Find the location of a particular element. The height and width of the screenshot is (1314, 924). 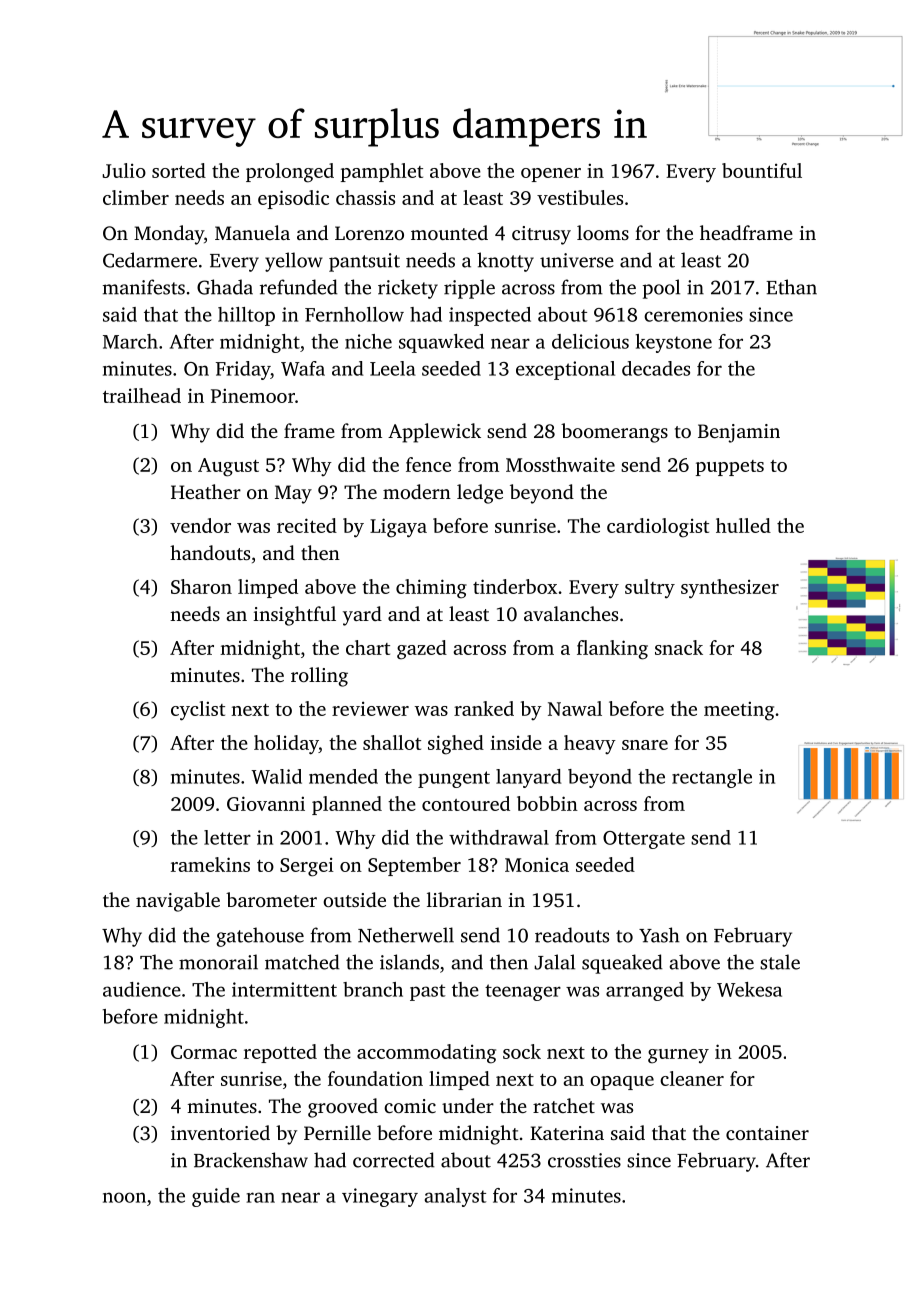

inventoried is located at coordinates (220, 1132).
